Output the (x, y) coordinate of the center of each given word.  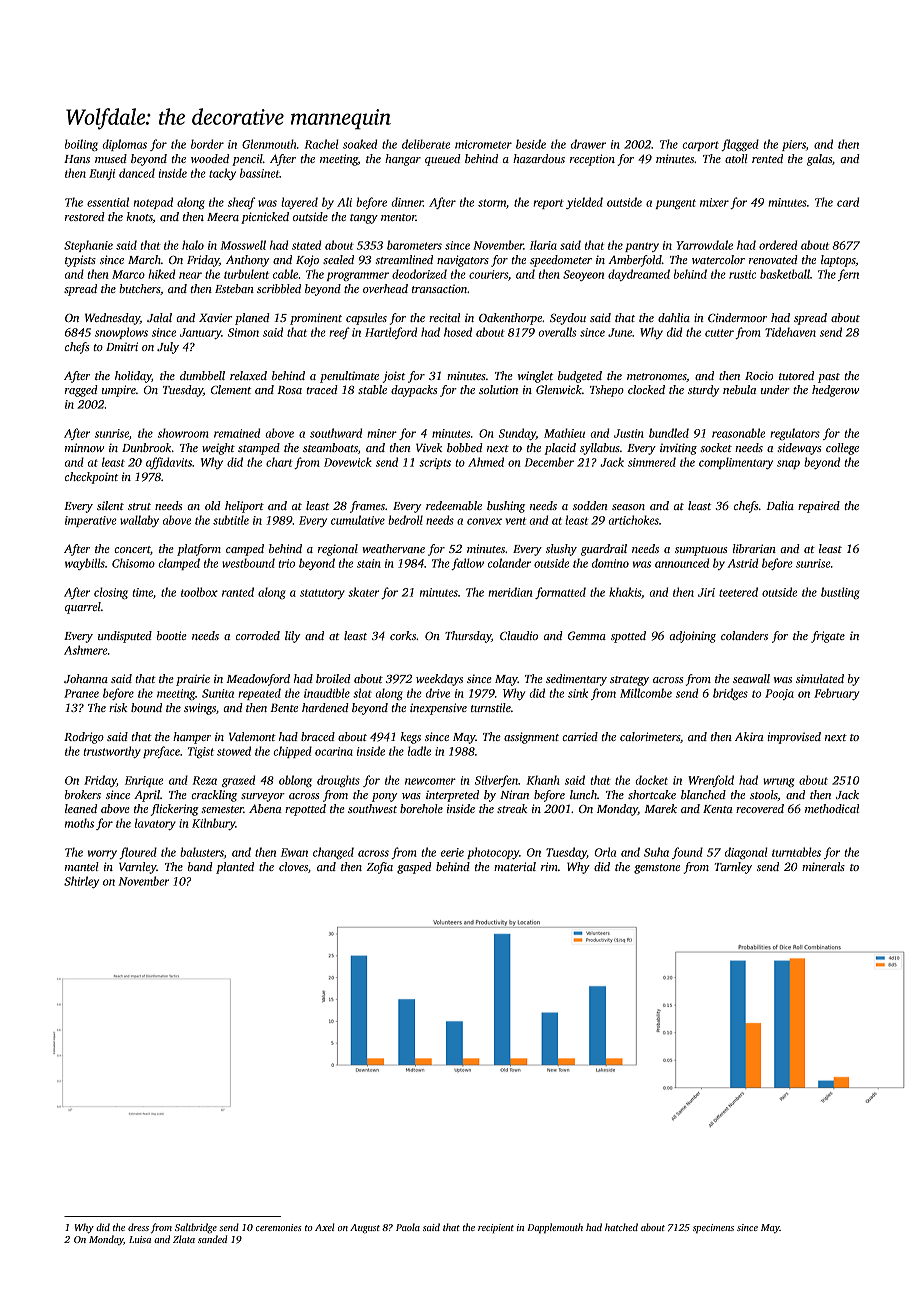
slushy (561, 550)
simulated (820, 678)
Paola (408, 1227)
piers (794, 145)
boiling (81, 145)
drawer (588, 144)
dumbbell (202, 375)
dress (138, 1227)
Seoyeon (583, 275)
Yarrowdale (704, 245)
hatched (621, 1227)
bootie (172, 635)
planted (235, 868)
